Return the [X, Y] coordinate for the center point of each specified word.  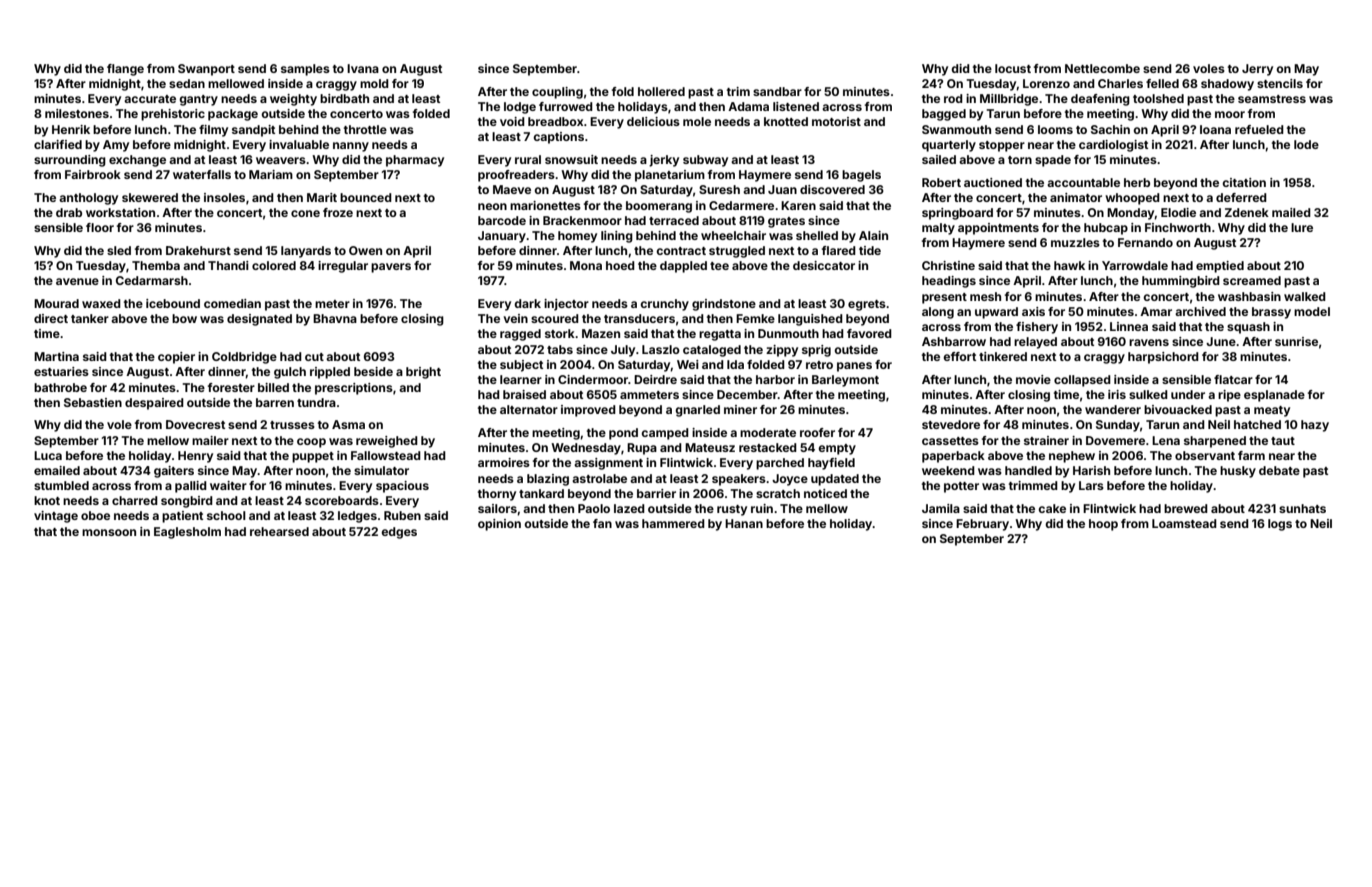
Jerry [1257, 70]
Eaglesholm [187, 533]
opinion [499, 525]
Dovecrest [195, 424]
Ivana [363, 68]
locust [1013, 68]
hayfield [831, 464]
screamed [1252, 280]
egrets [867, 305]
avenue [77, 281]
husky [1238, 472]
